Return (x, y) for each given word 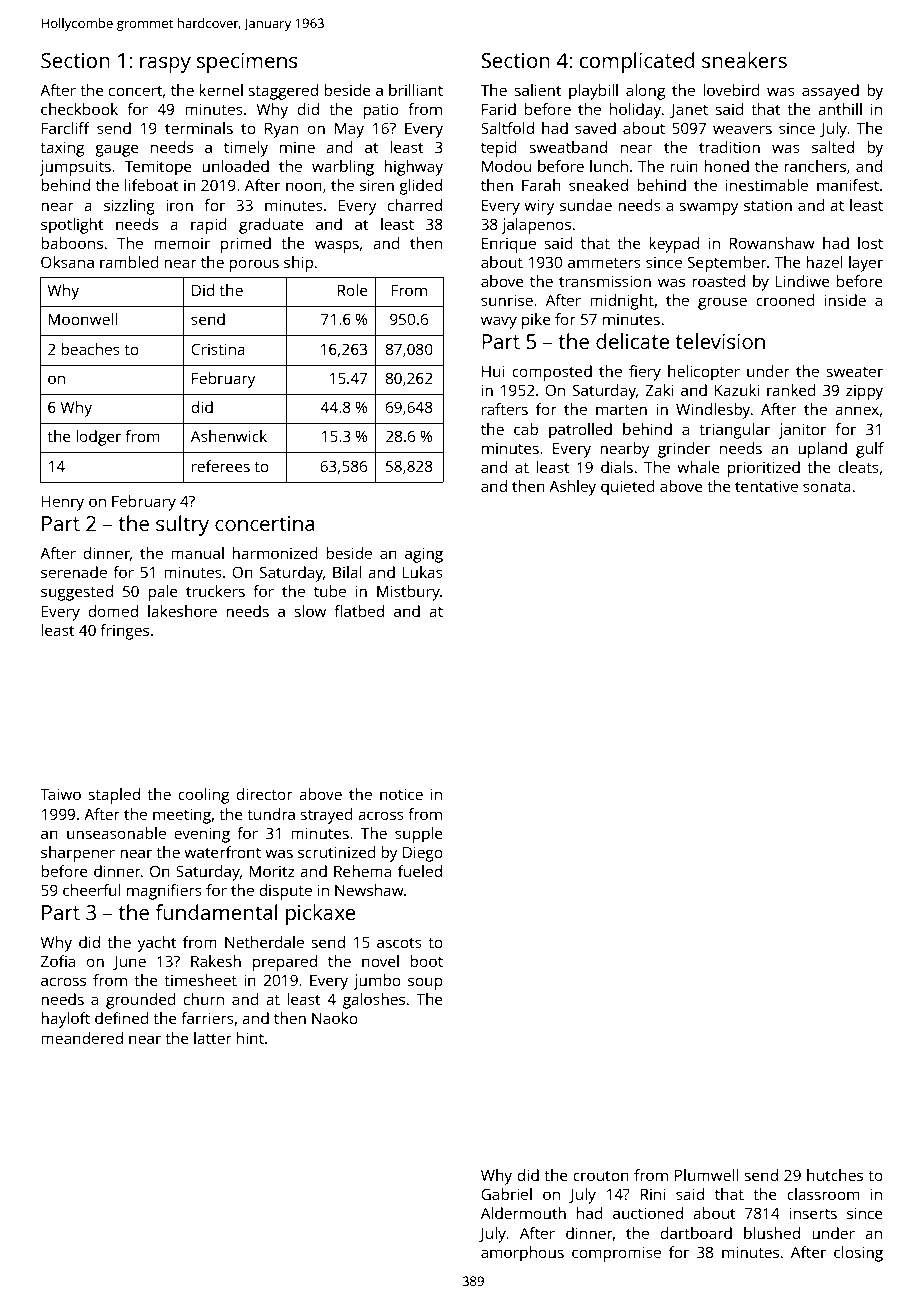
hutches (835, 1175)
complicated (637, 62)
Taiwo (60, 794)
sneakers (744, 60)
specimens (247, 63)
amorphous (522, 1254)
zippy (864, 392)
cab (526, 429)
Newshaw (369, 890)
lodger (98, 438)
